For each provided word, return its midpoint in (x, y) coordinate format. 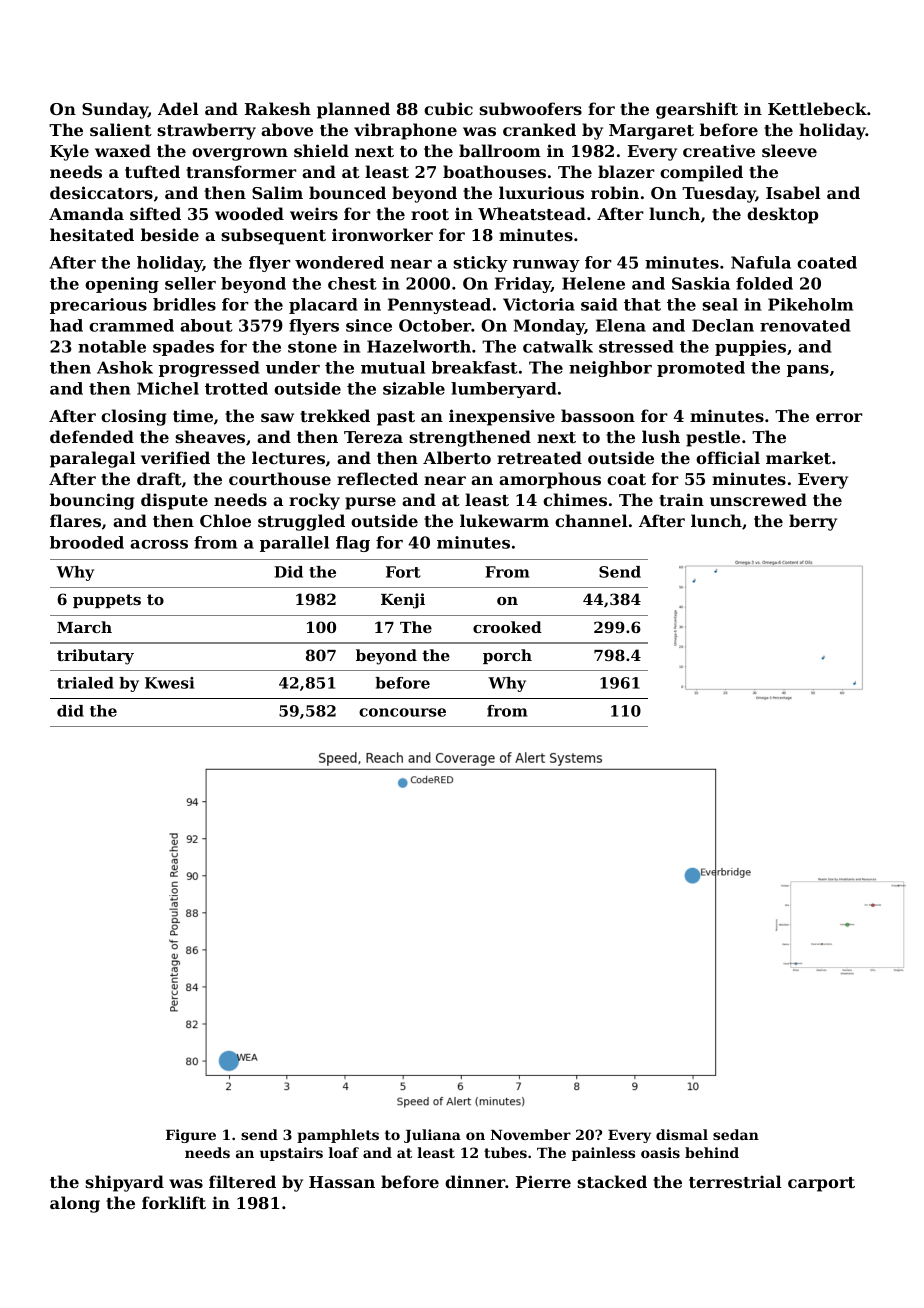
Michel (168, 388)
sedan (736, 1134)
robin (615, 192)
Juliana (432, 1136)
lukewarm (504, 520)
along (75, 1204)
